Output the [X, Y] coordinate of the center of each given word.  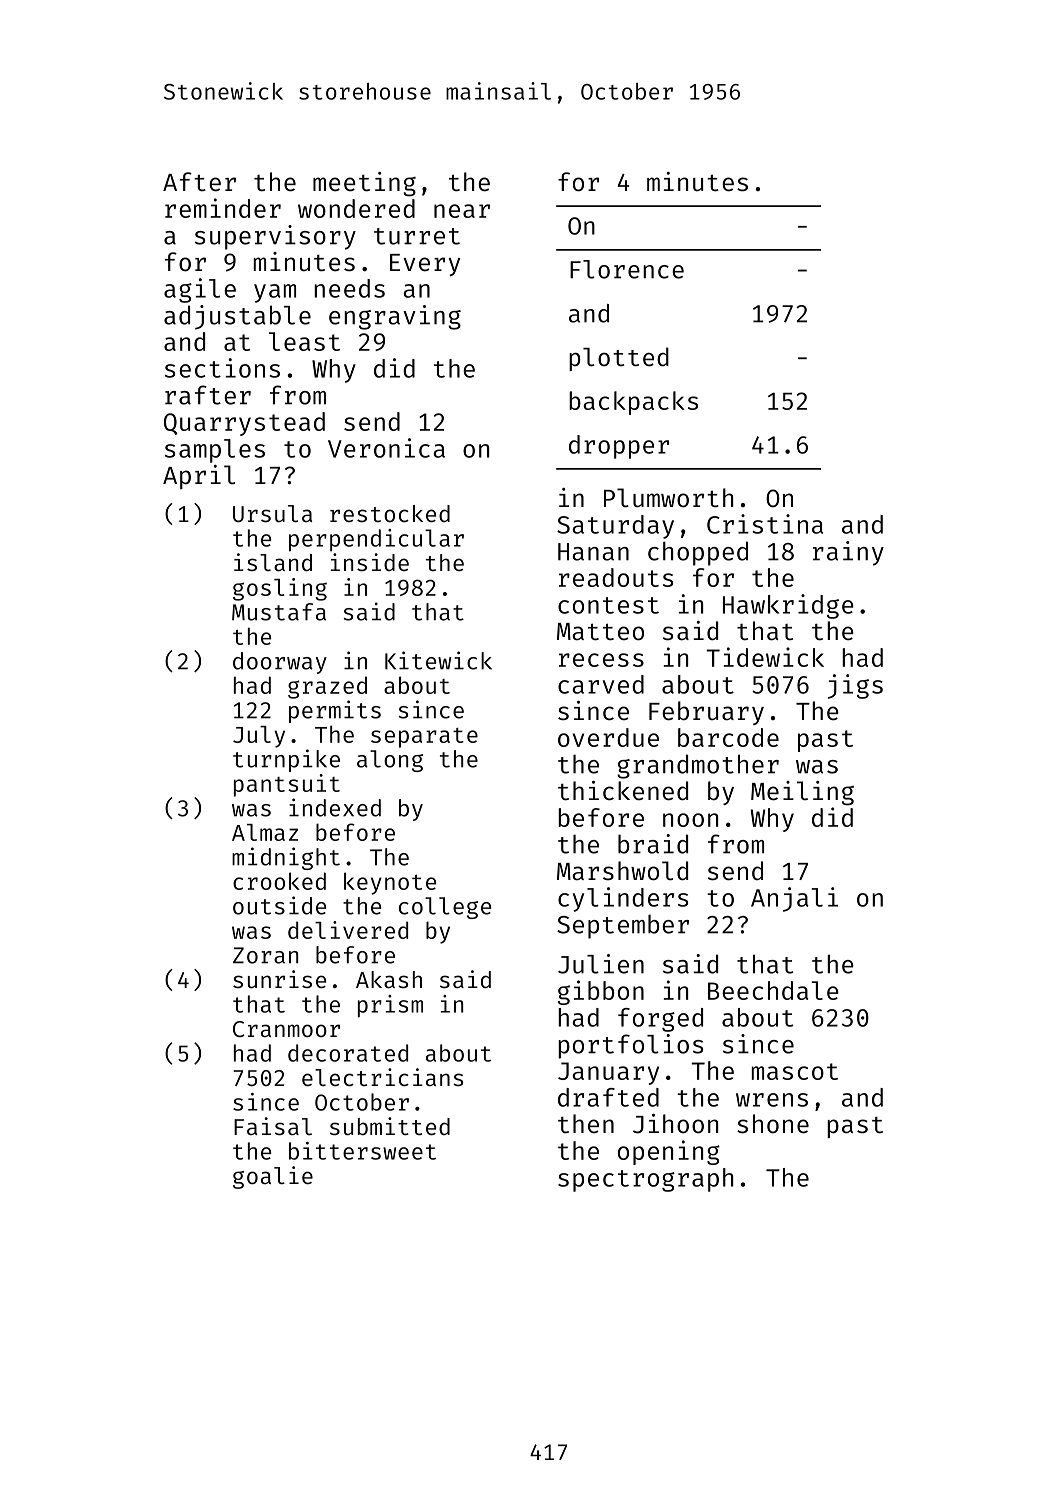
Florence [627, 269]
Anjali [794, 899]
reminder [223, 208]
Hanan [593, 552]
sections [222, 368]
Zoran [265, 955]
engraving [395, 317]
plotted [619, 359]
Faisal [273, 1126]
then [586, 1124]
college [445, 908]
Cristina [765, 524]
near [462, 211]
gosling [280, 589]
